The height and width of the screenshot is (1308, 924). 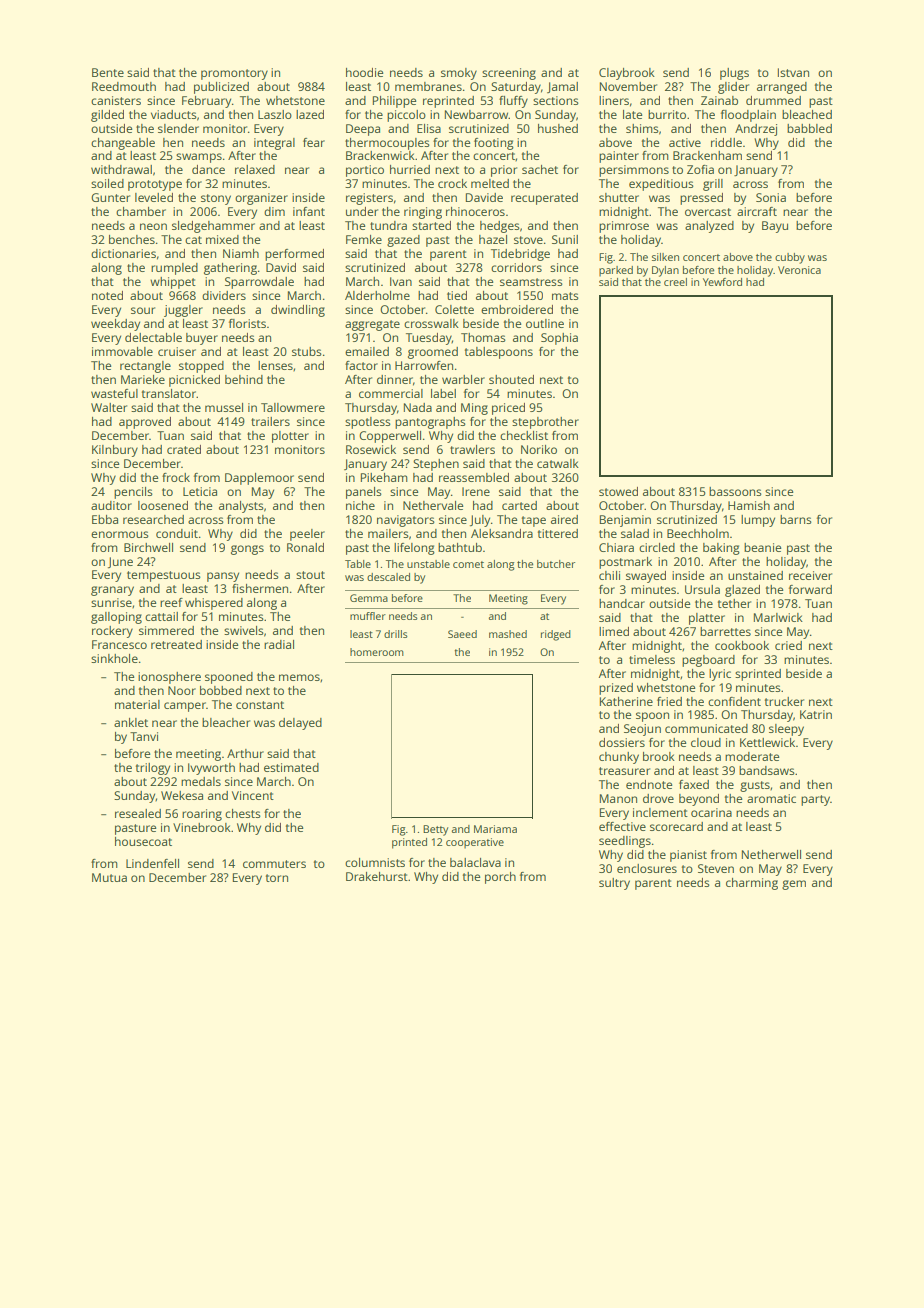 What do you see at coordinates (174, 114) in the screenshot?
I see `viaducts` at bounding box center [174, 114].
